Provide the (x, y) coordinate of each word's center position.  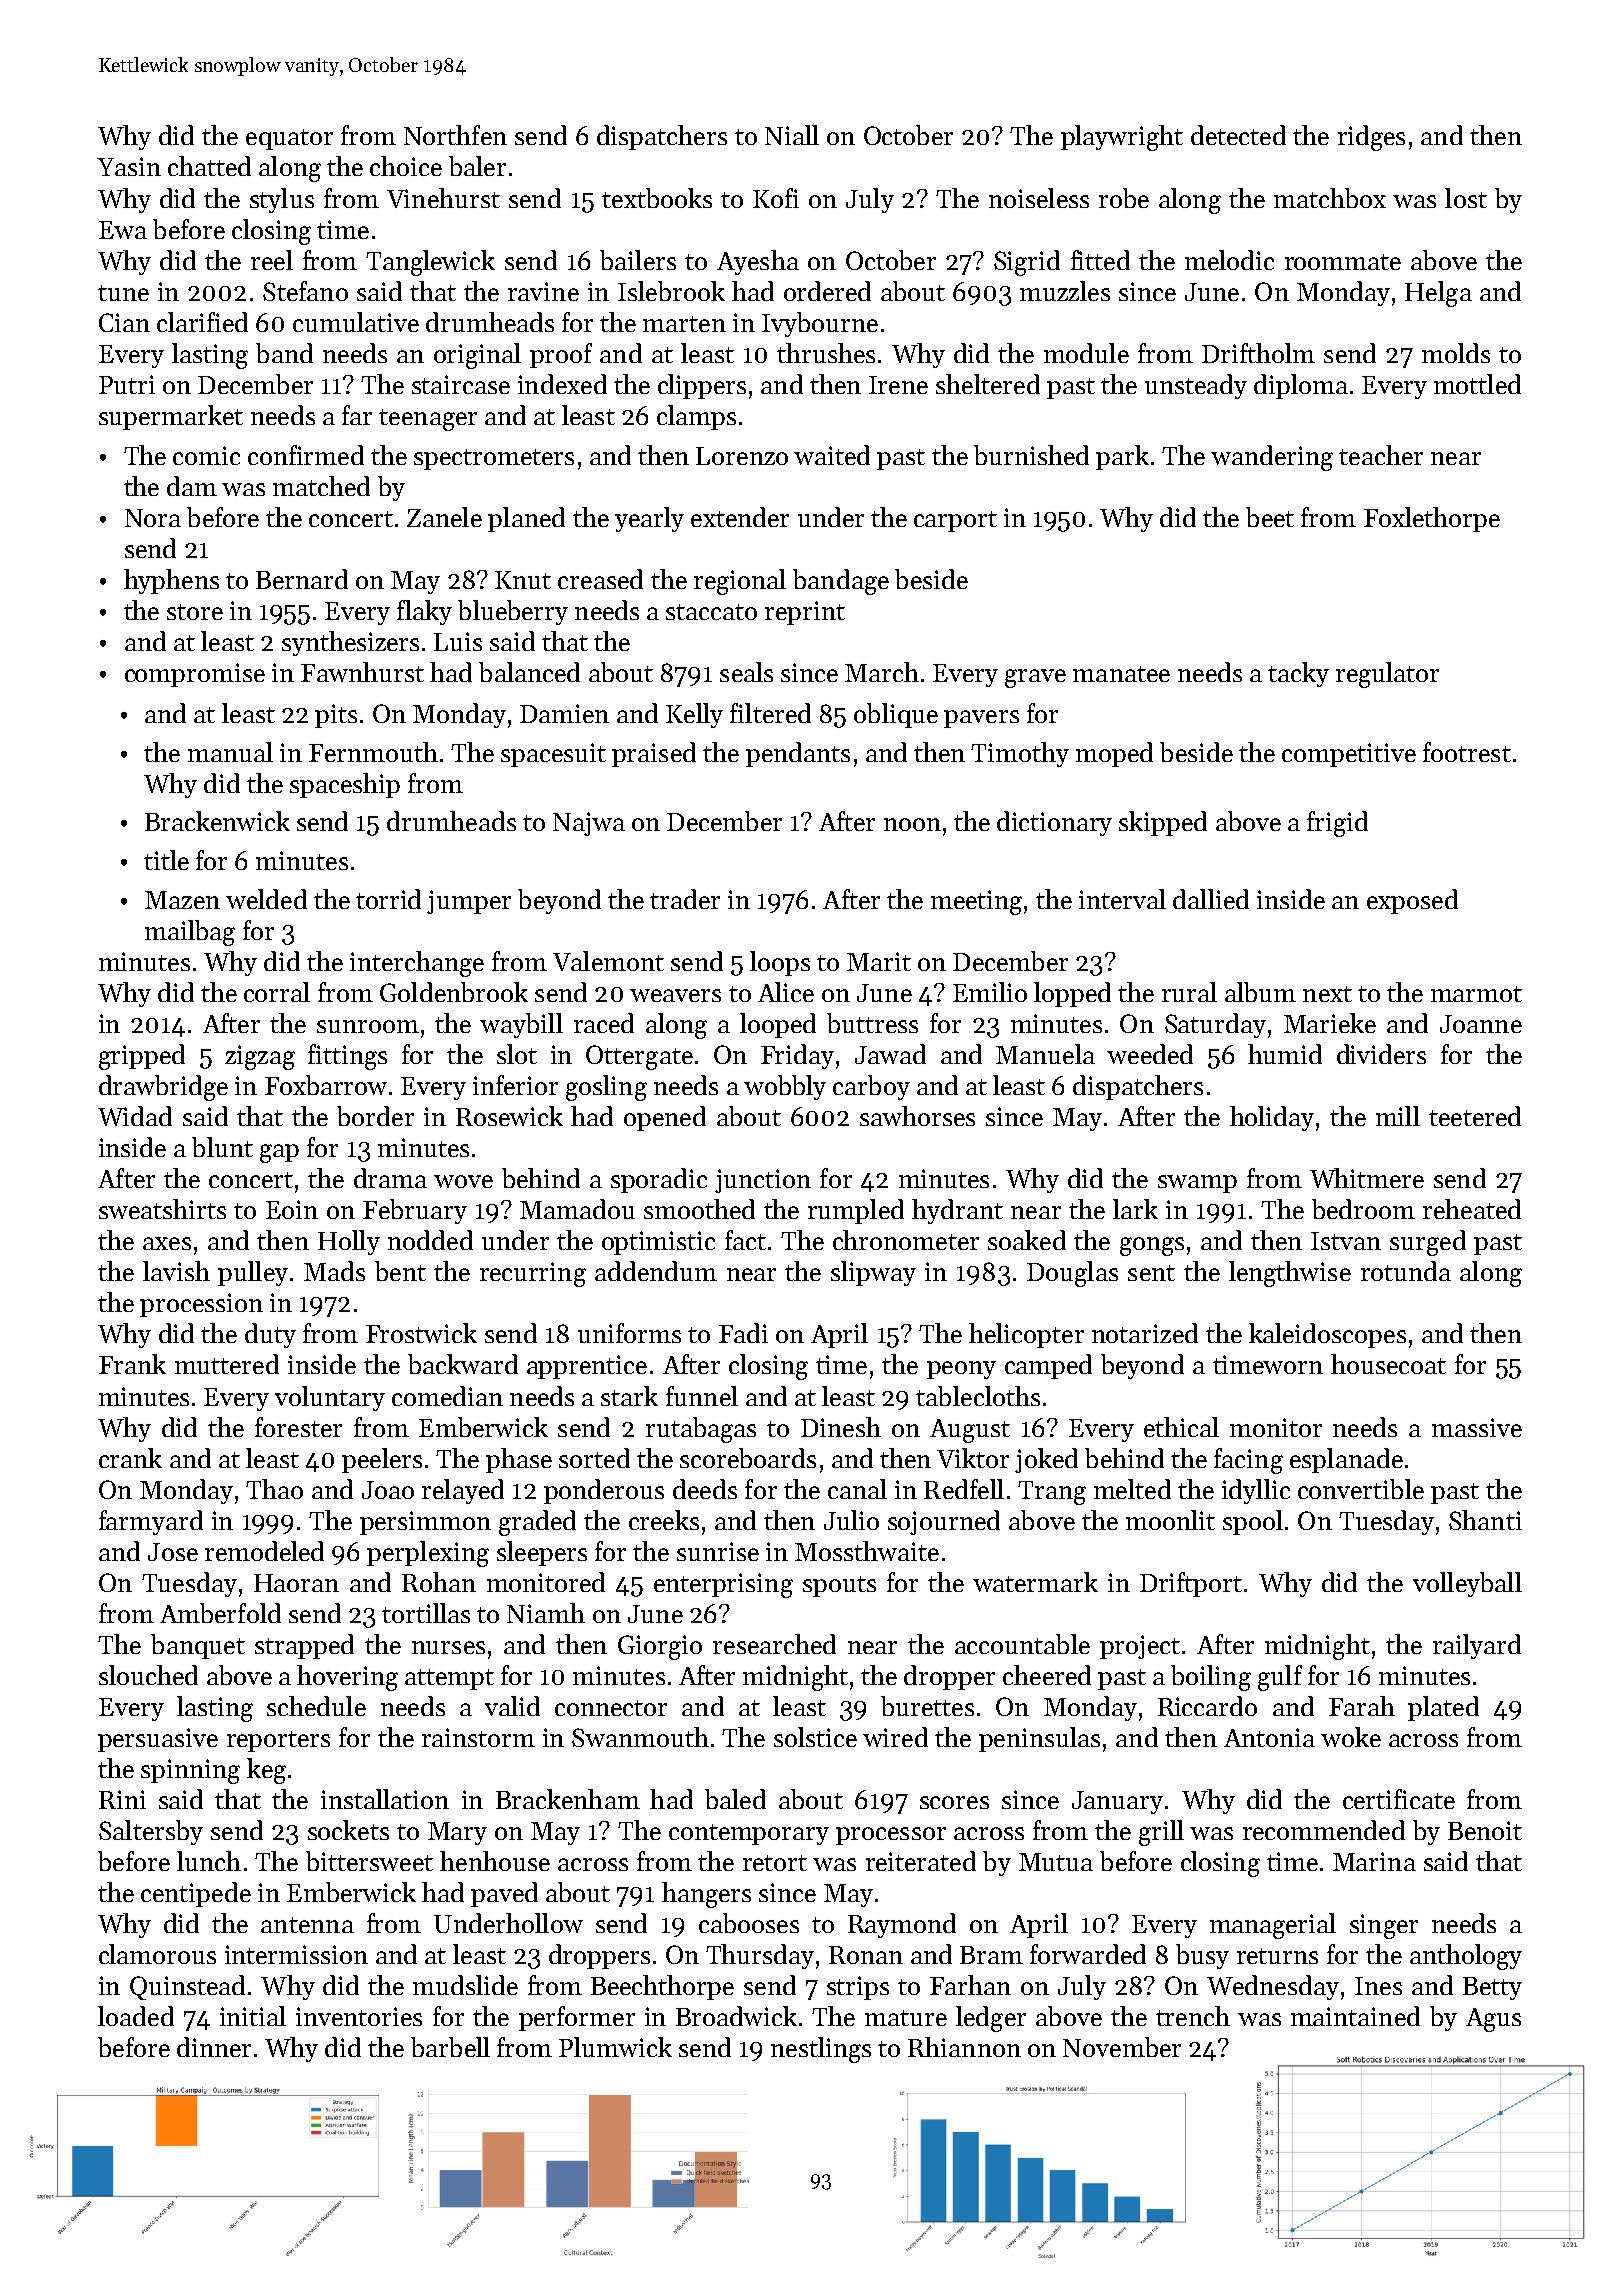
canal (857, 1489)
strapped (304, 1646)
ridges (1371, 138)
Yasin (129, 166)
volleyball (1467, 1584)
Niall (792, 135)
